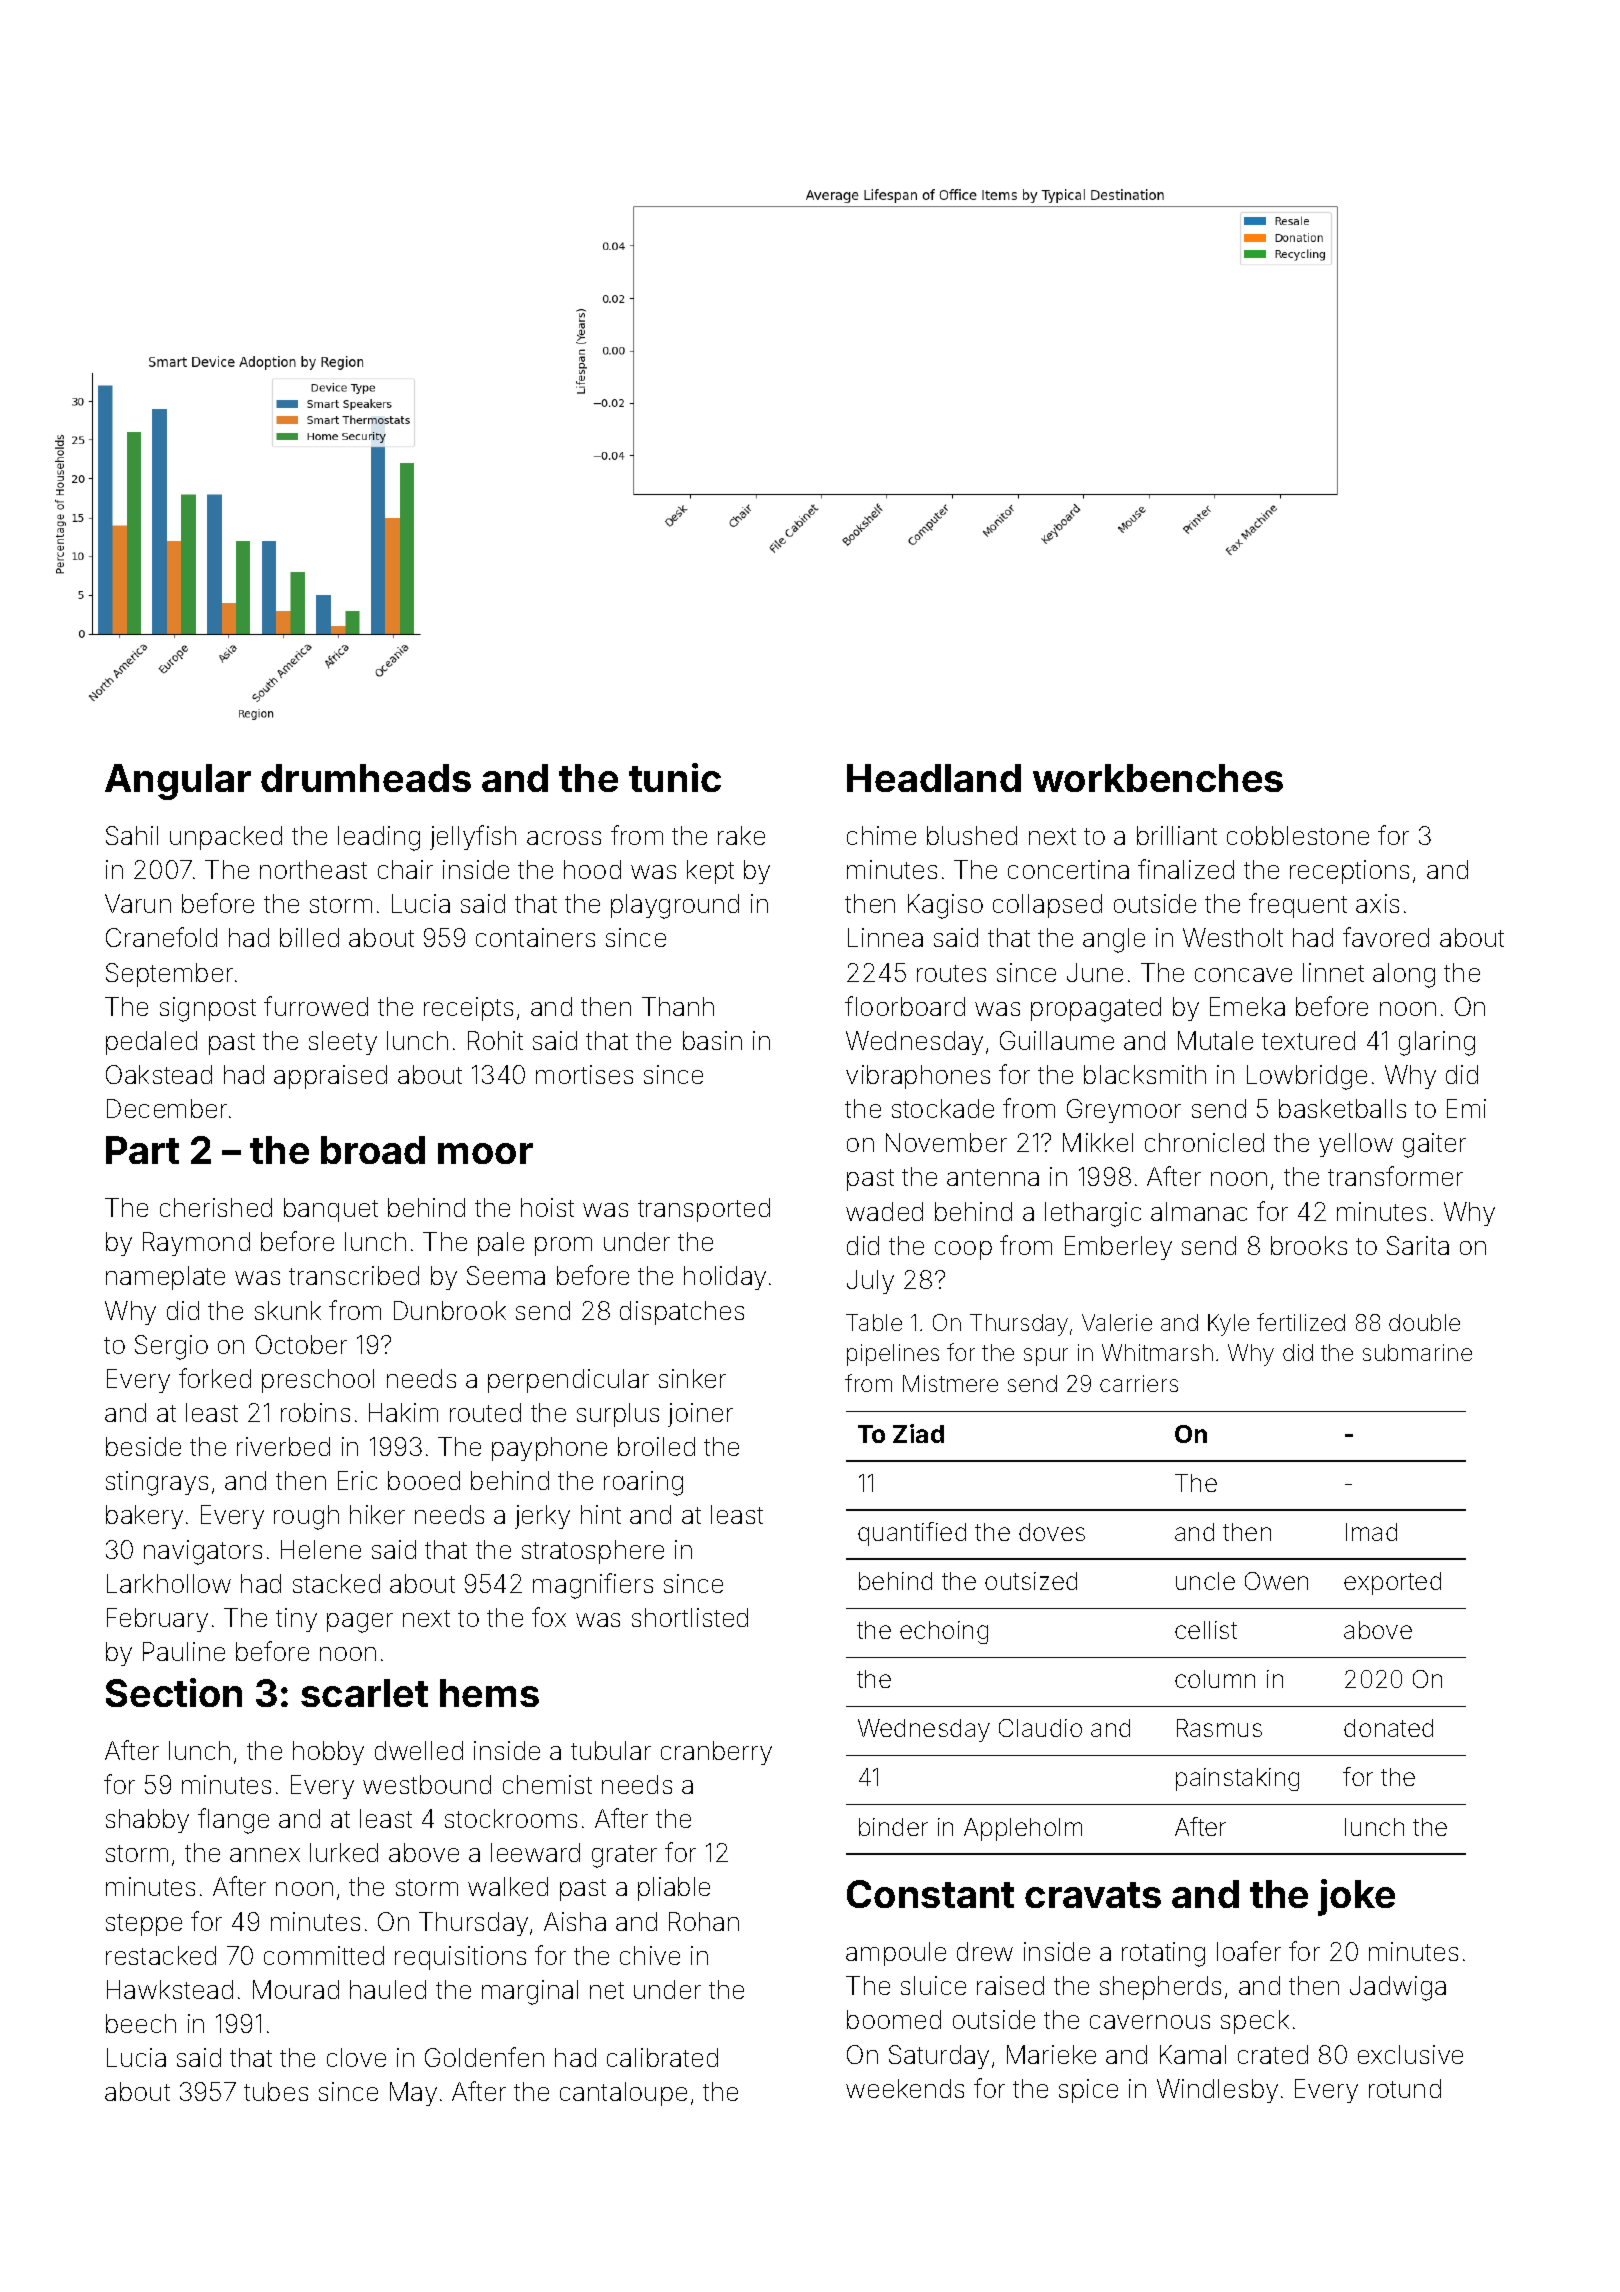  Describe the element at coordinates (1398, 1988) in the screenshot. I see `Jadwiga` at that location.
